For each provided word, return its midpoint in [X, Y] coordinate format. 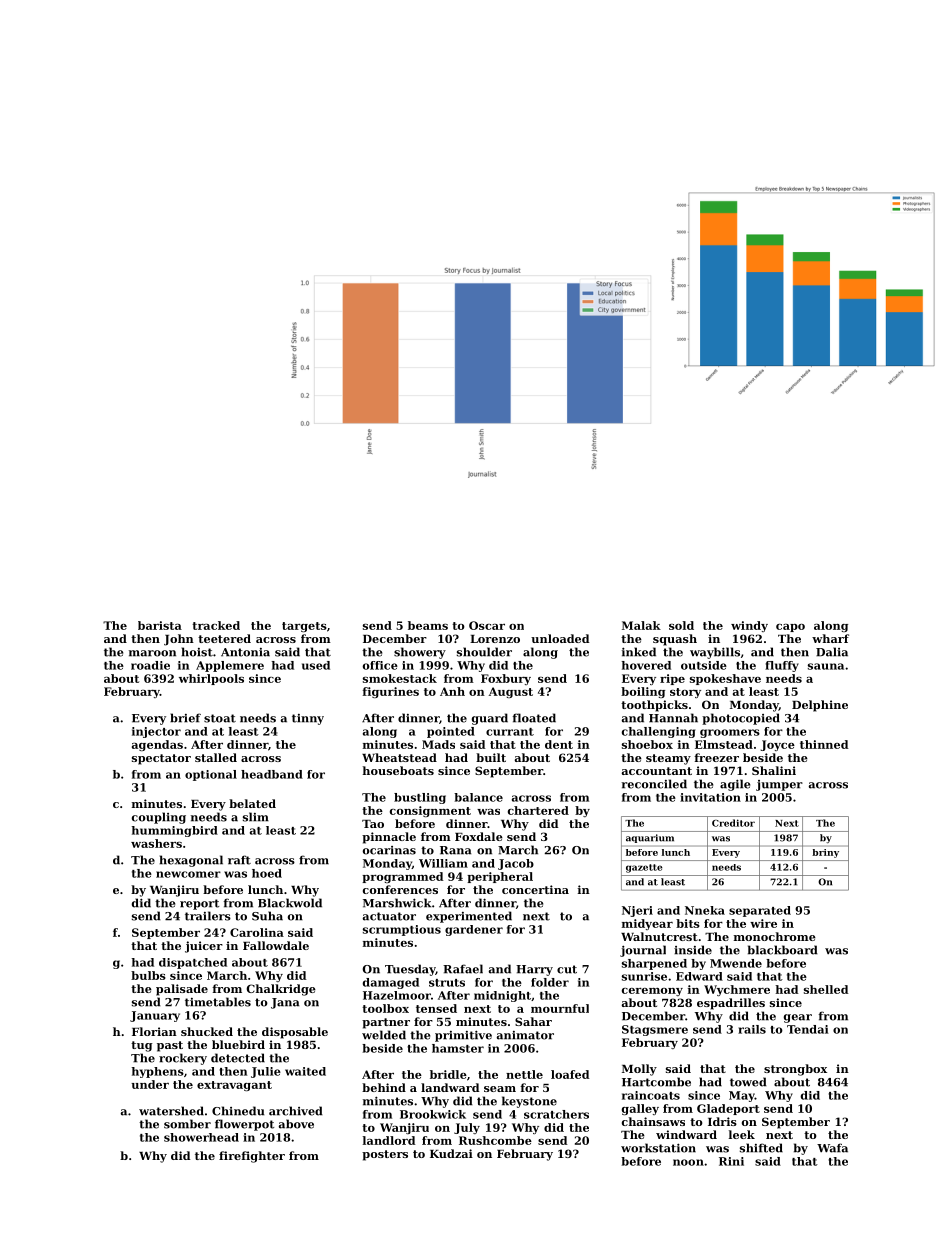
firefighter [252, 1157]
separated [760, 911]
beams [428, 625]
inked [639, 652]
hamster [458, 1048]
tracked [216, 625]
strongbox [795, 1070]
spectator [161, 759]
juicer [204, 947]
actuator [389, 916]
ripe [672, 679]
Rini [731, 1161]
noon [688, 1162]
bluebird [238, 1044]
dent [559, 744]
